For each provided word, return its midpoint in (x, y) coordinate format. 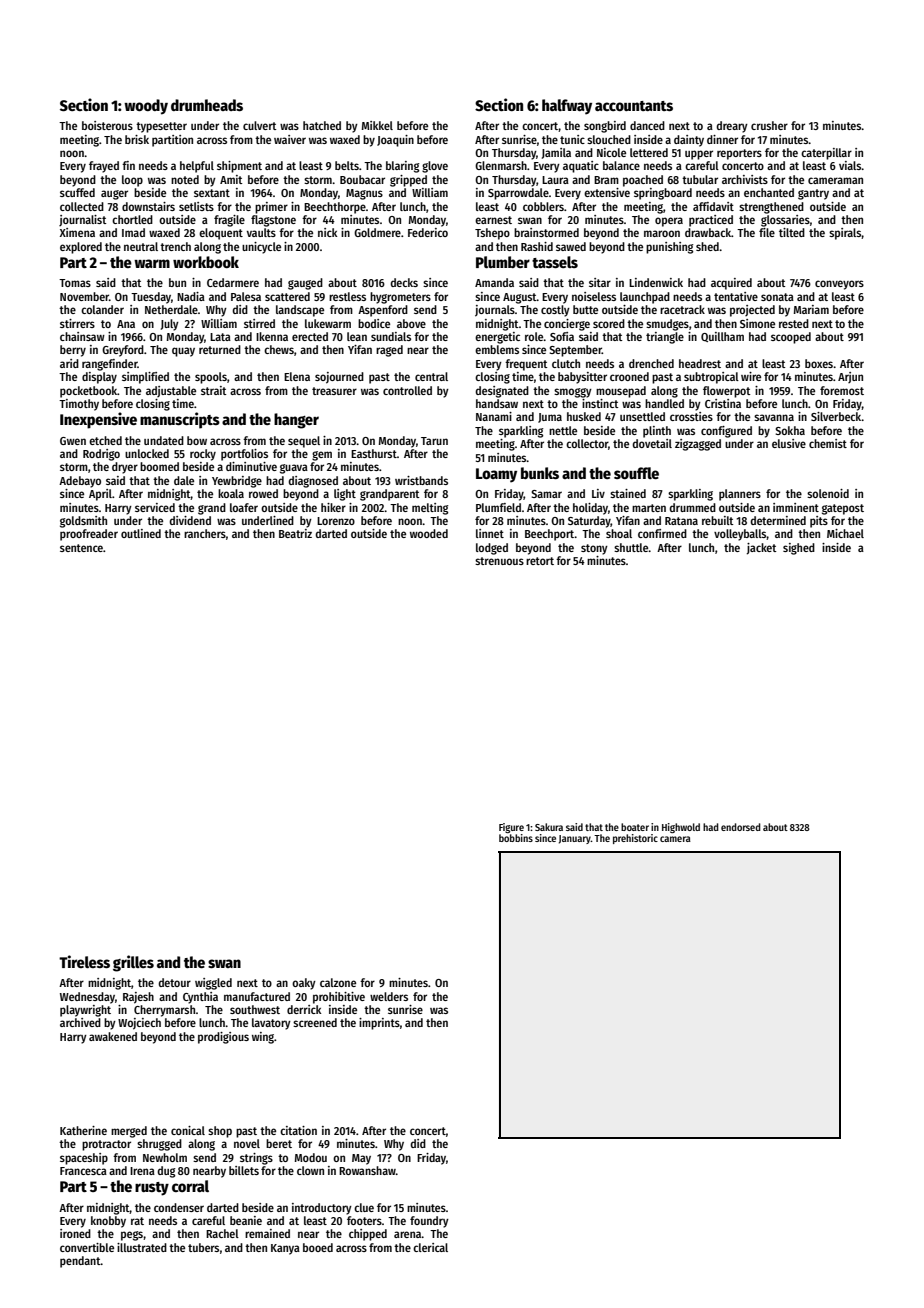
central (431, 376)
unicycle (261, 248)
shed (707, 246)
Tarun (434, 441)
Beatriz (295, 533)
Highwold (681, 828)
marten (649, 508)
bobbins (516, 838)
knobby (108, 1222)
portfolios (244, 455)
